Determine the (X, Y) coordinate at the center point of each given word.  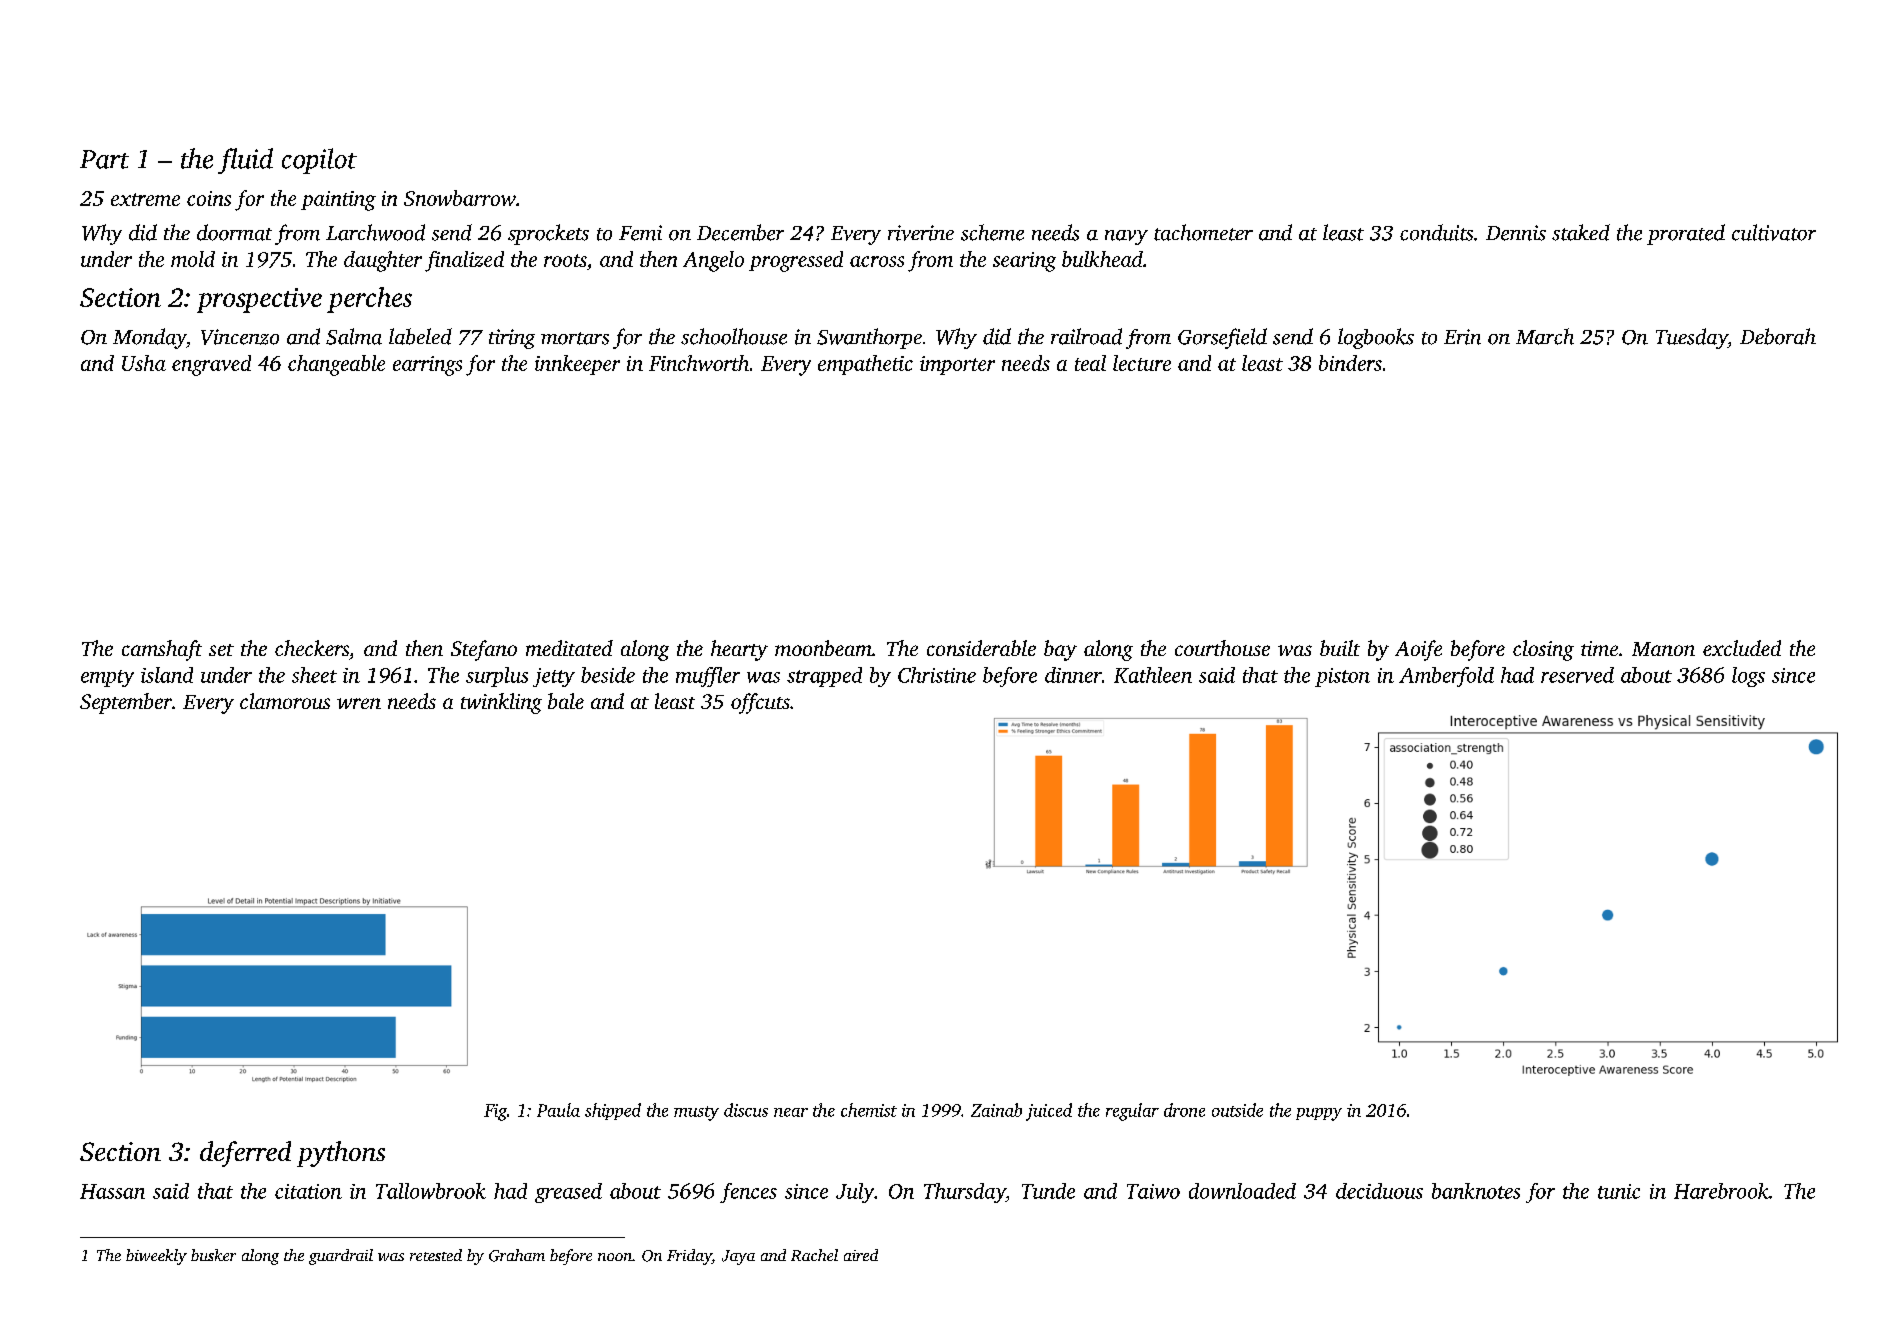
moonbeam (823, 648)
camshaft (162, 650)
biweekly (156, 1257)
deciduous (1379, 1191)
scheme (992, 232)
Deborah (1778, 336)
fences (748, 1193)
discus (746, 1110)
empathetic (865, 365)
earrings (427, 366)
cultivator (1774, 232)
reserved (1577, 675)
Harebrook (1721, 1191)
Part (104, 159)
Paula (558, 1110)
